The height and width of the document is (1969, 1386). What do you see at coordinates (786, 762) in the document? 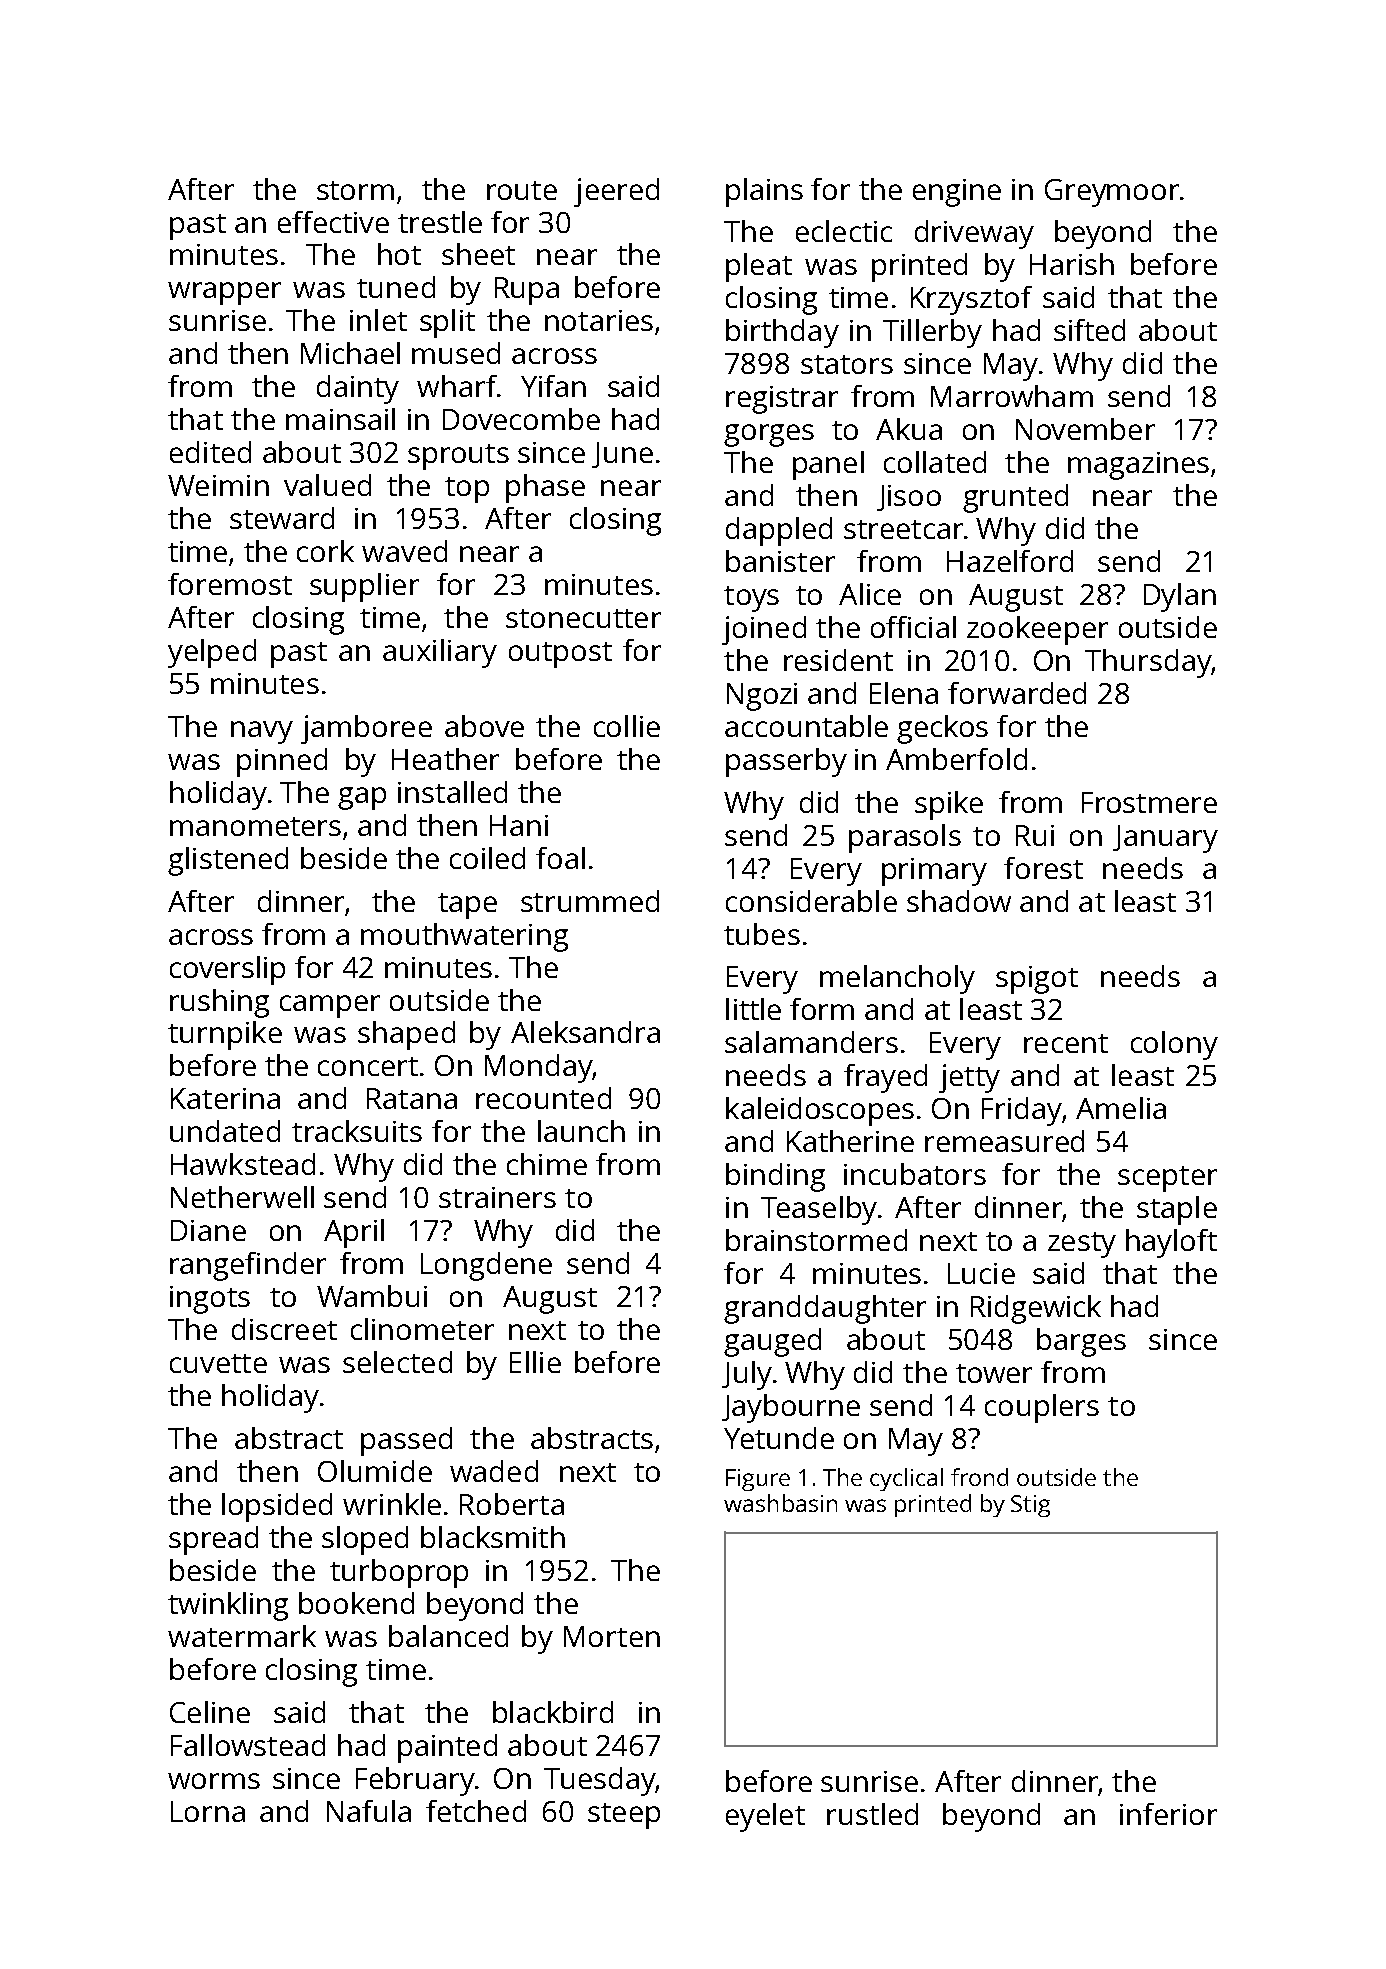
I see `passerby` at bounding box center [786, 762].
